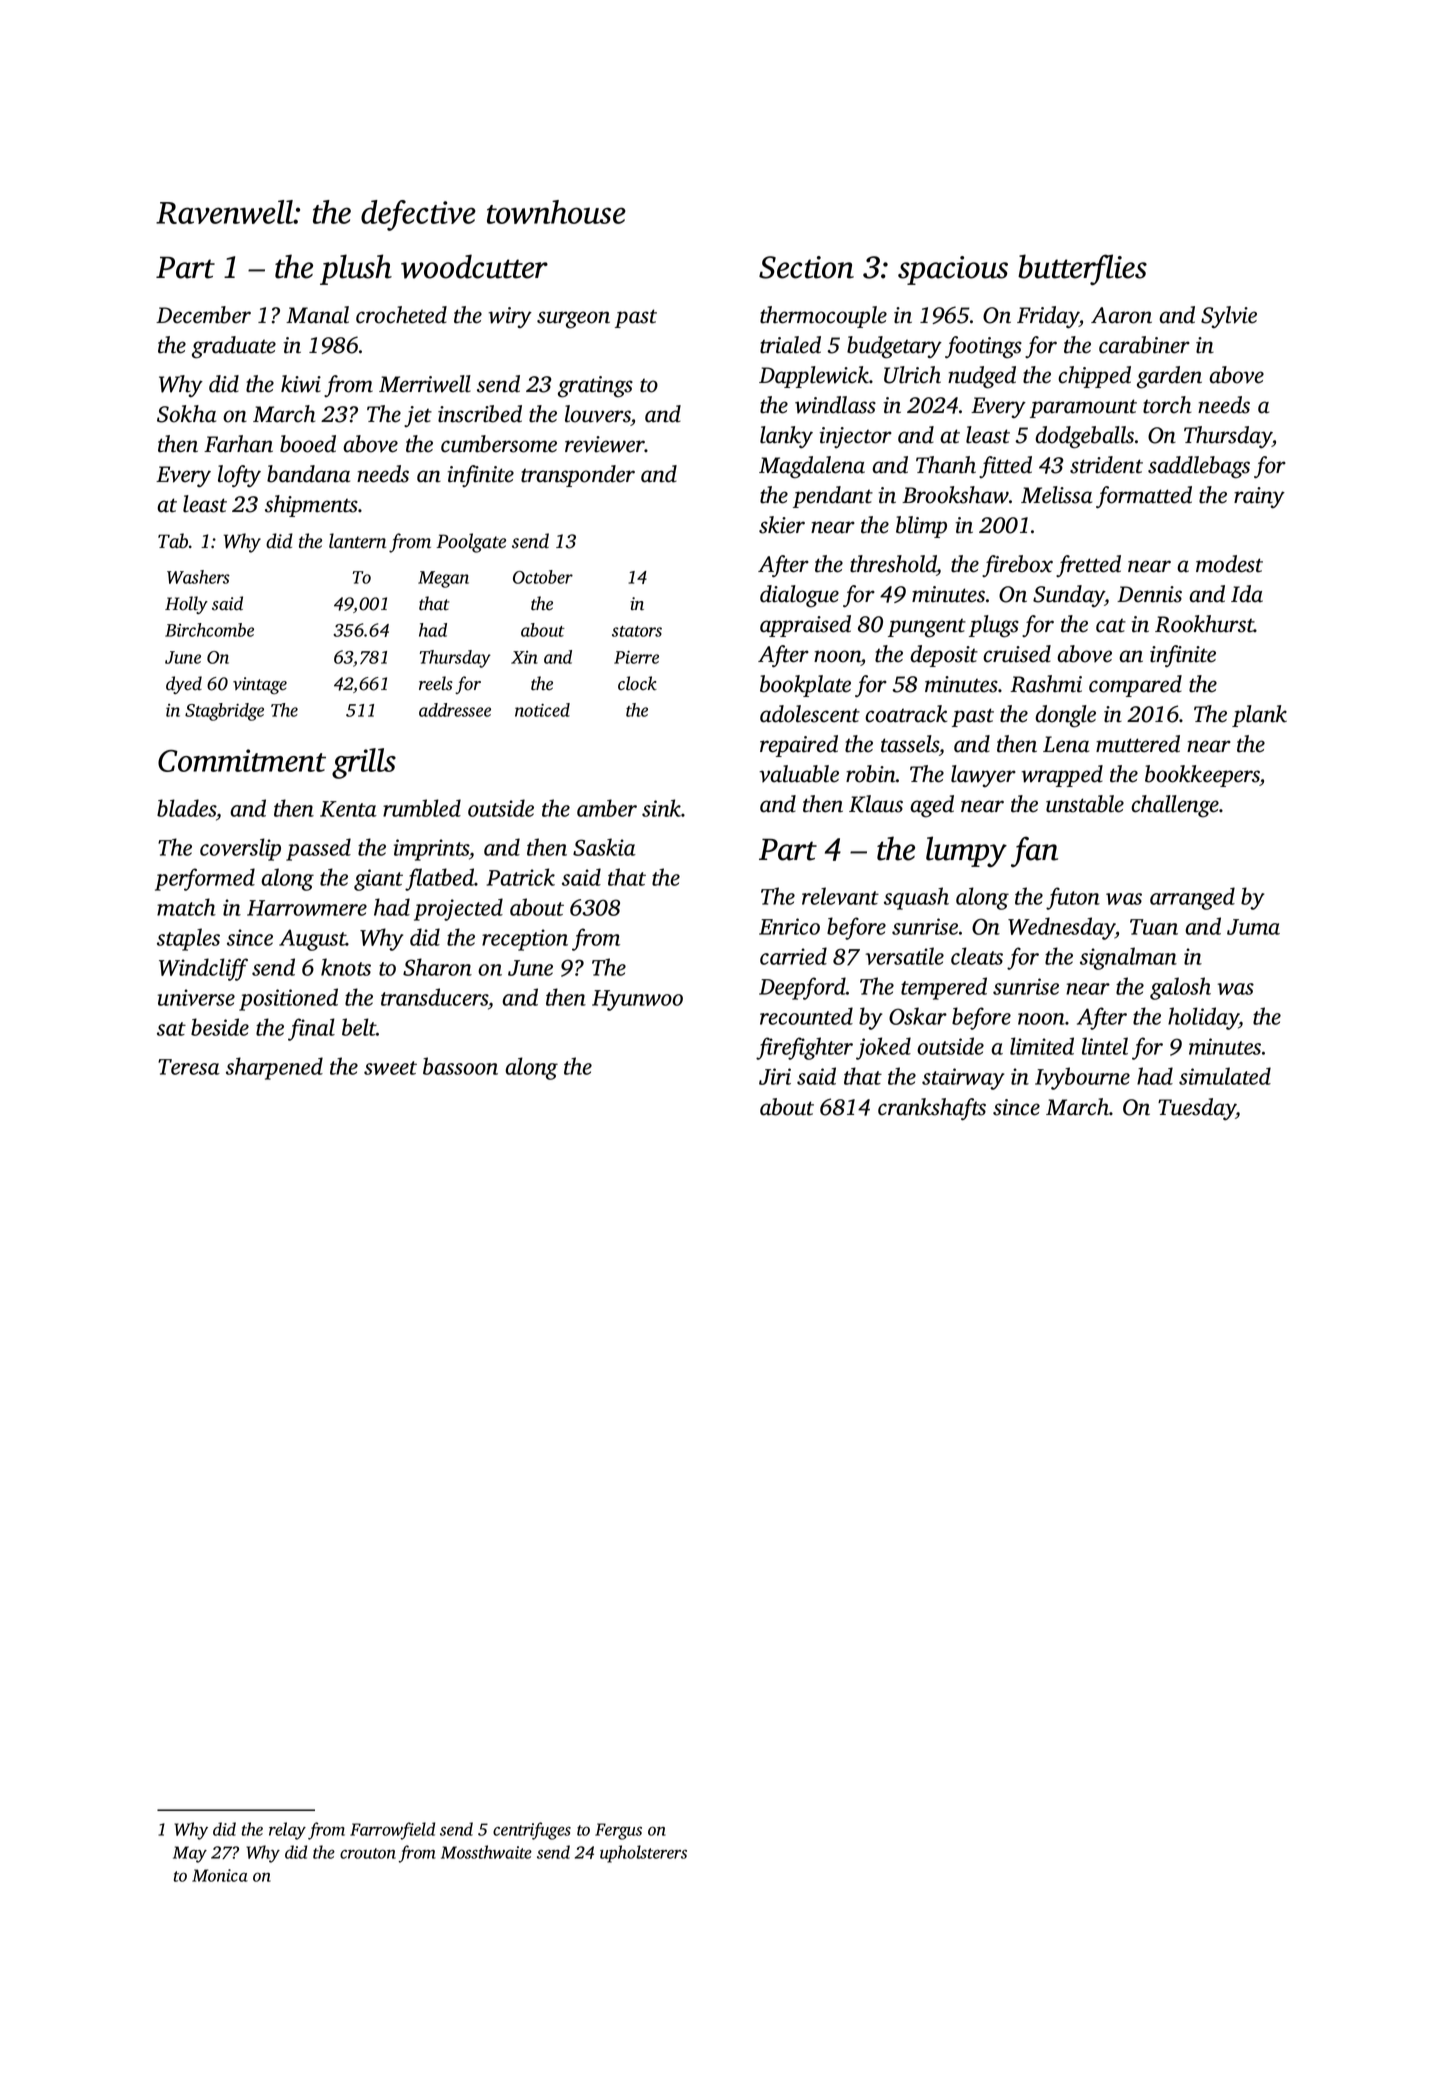 This screenshot has height=2100, width=1450. I want to click on centrifuges, so click(532, 1831).
